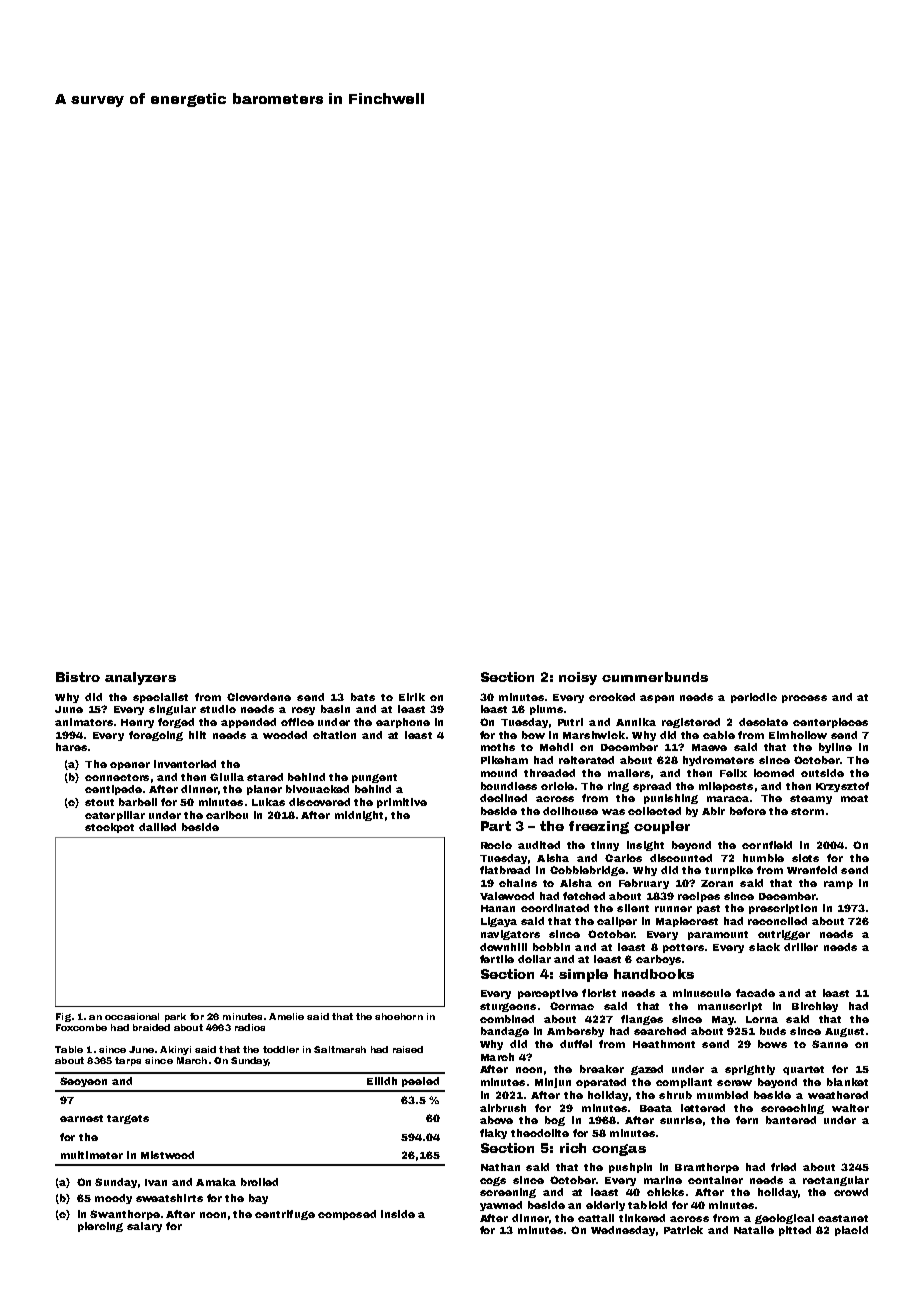  I want to click on Ligaya, so click(499, 922).
